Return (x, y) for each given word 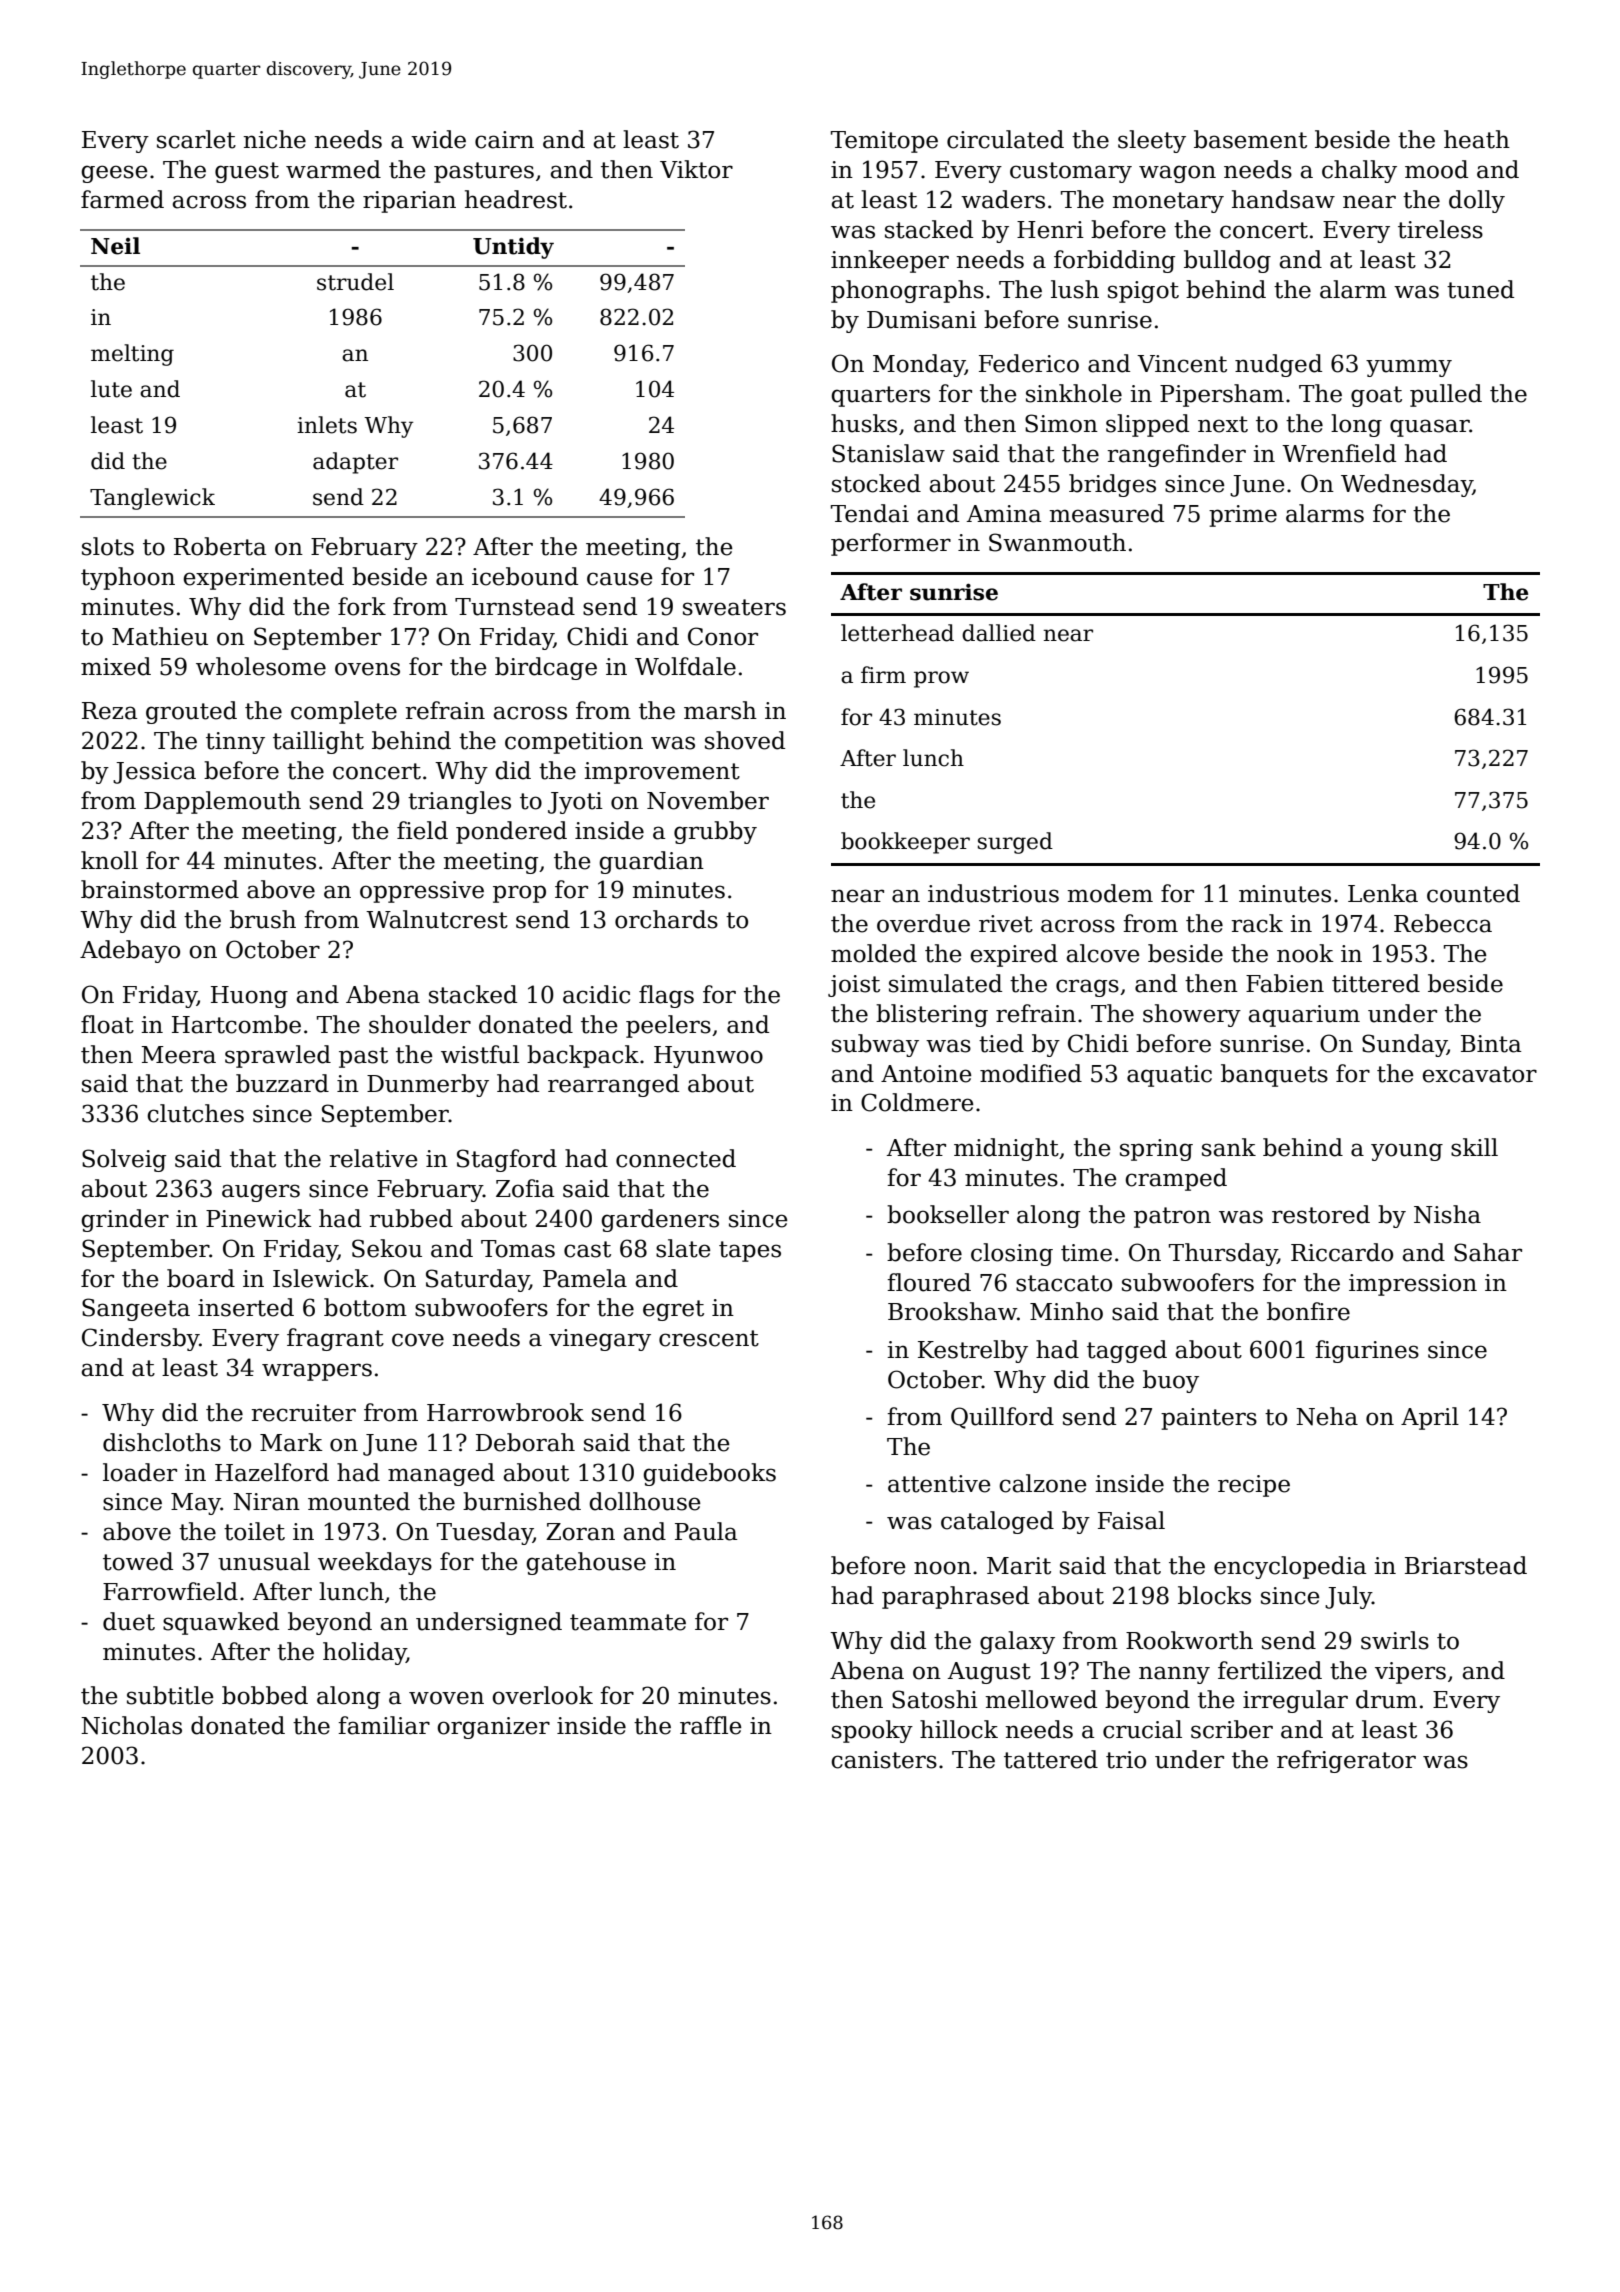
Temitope (884, 142)
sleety (1152, 141)
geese (114, 174)
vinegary (600, 1340)
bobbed (265, 1695)
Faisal (1131, 1520)
